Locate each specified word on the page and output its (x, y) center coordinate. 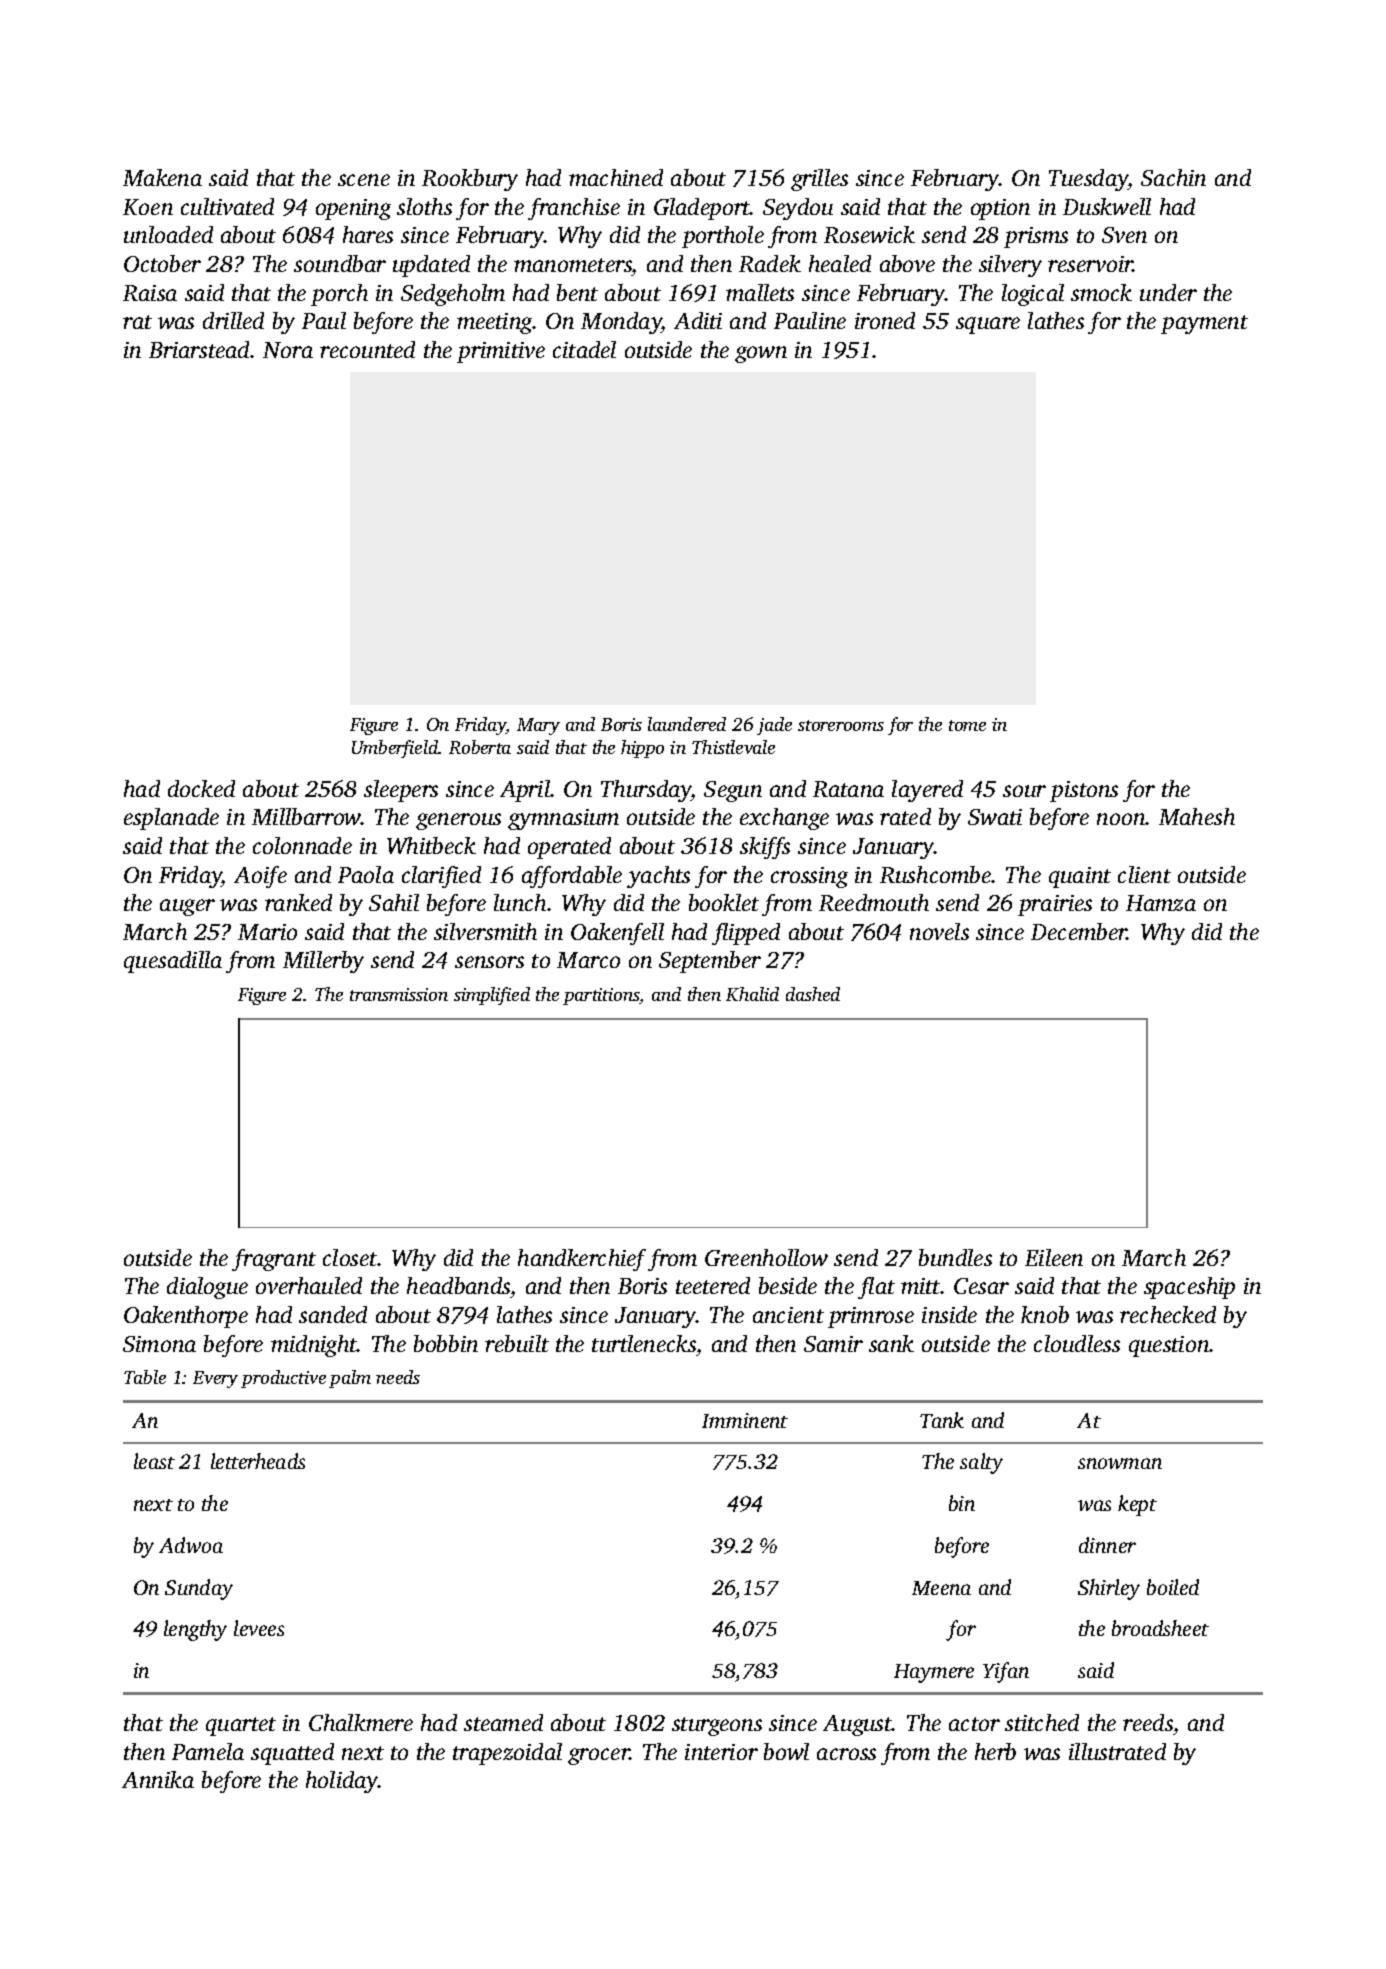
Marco (588, 960)
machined (616, 177)
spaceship (1189, 1288)
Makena (162, 177)
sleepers (401, 791)
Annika (158, 1779)
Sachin (1173, 177)
